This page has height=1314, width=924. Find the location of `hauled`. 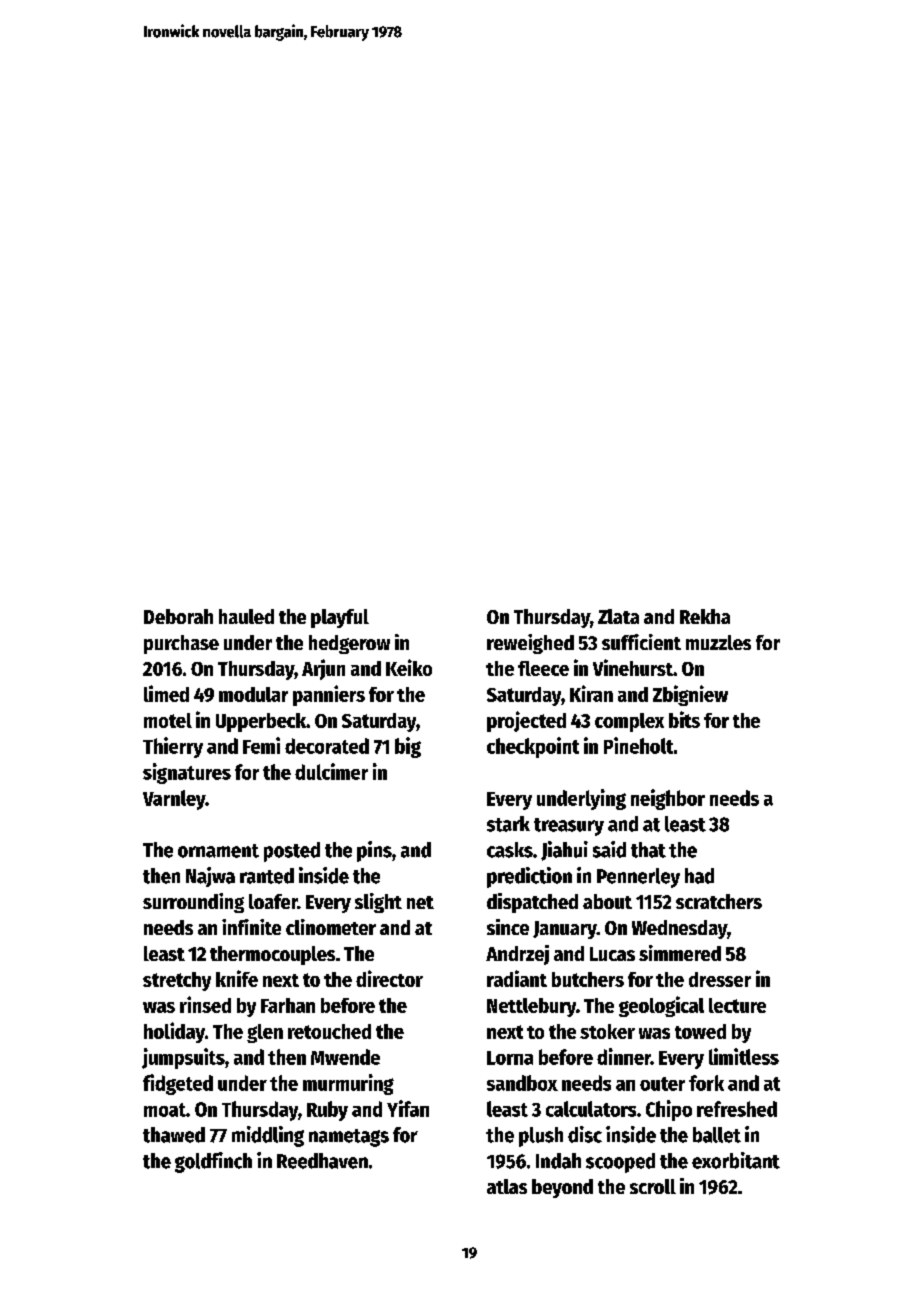

hauled is located at coordinates (246, 616).
